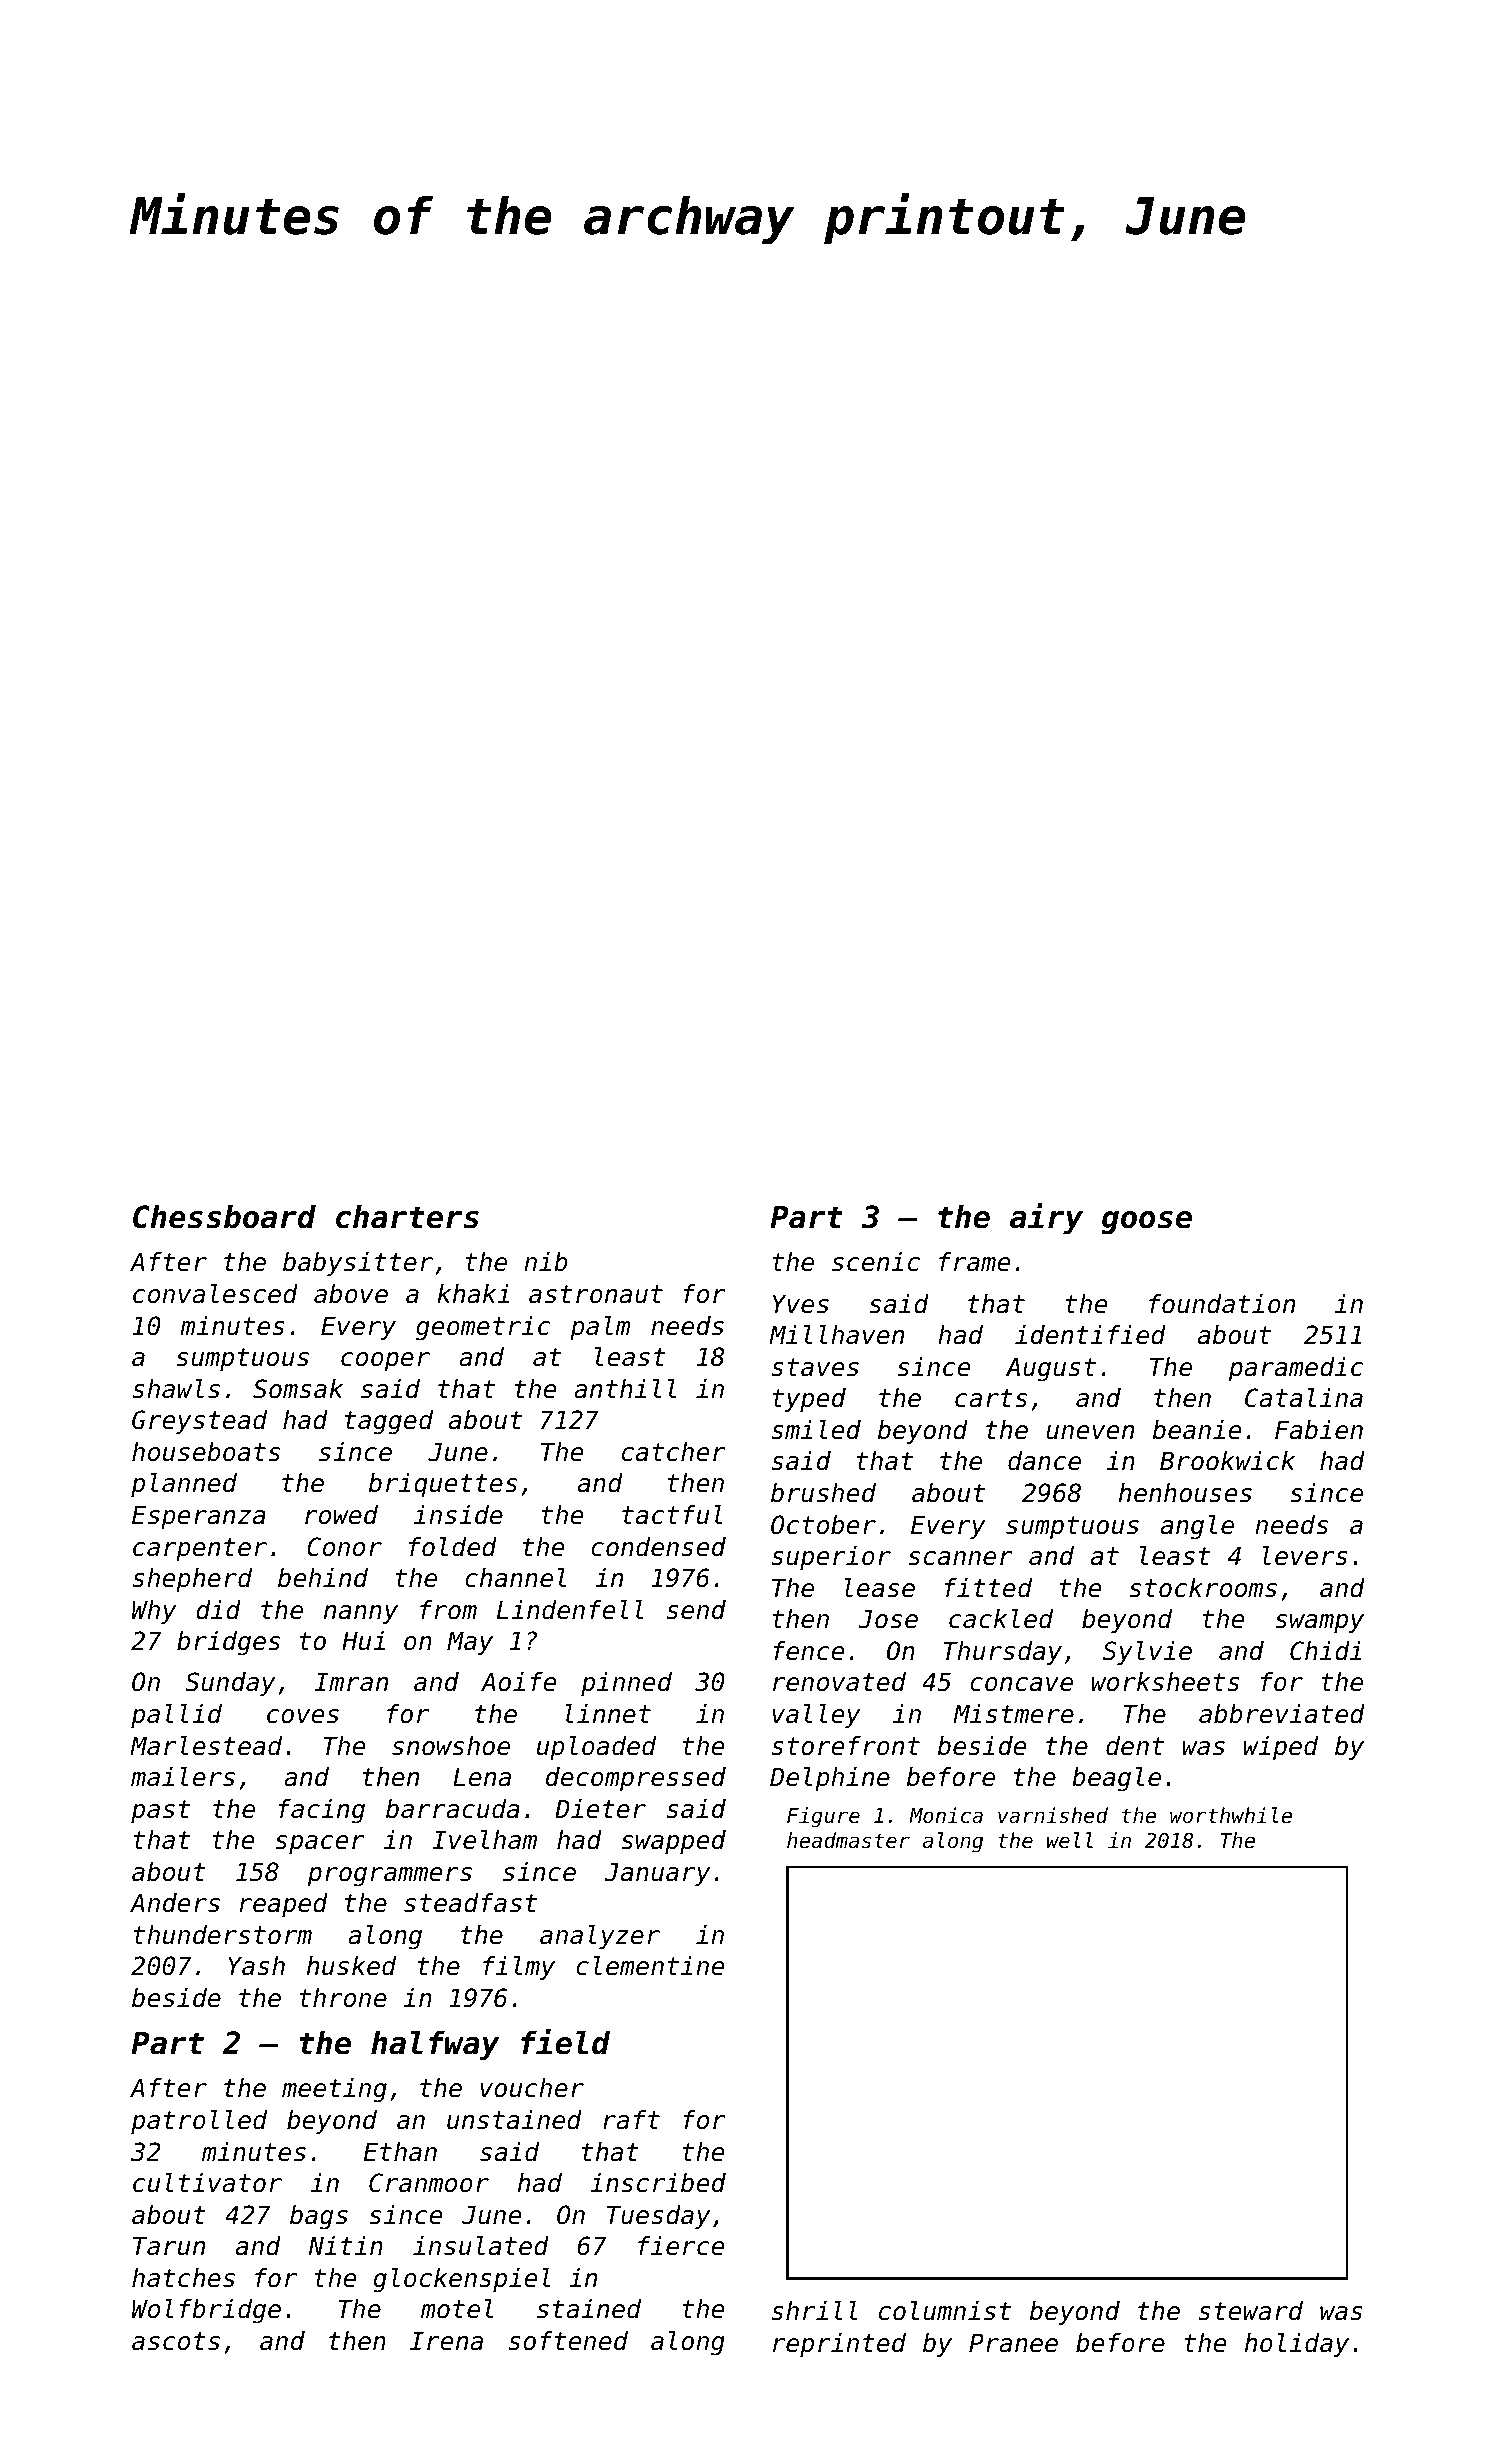 This screenshot has width=1496, height=2464. I want to click on softened, so click(568, 2341).
